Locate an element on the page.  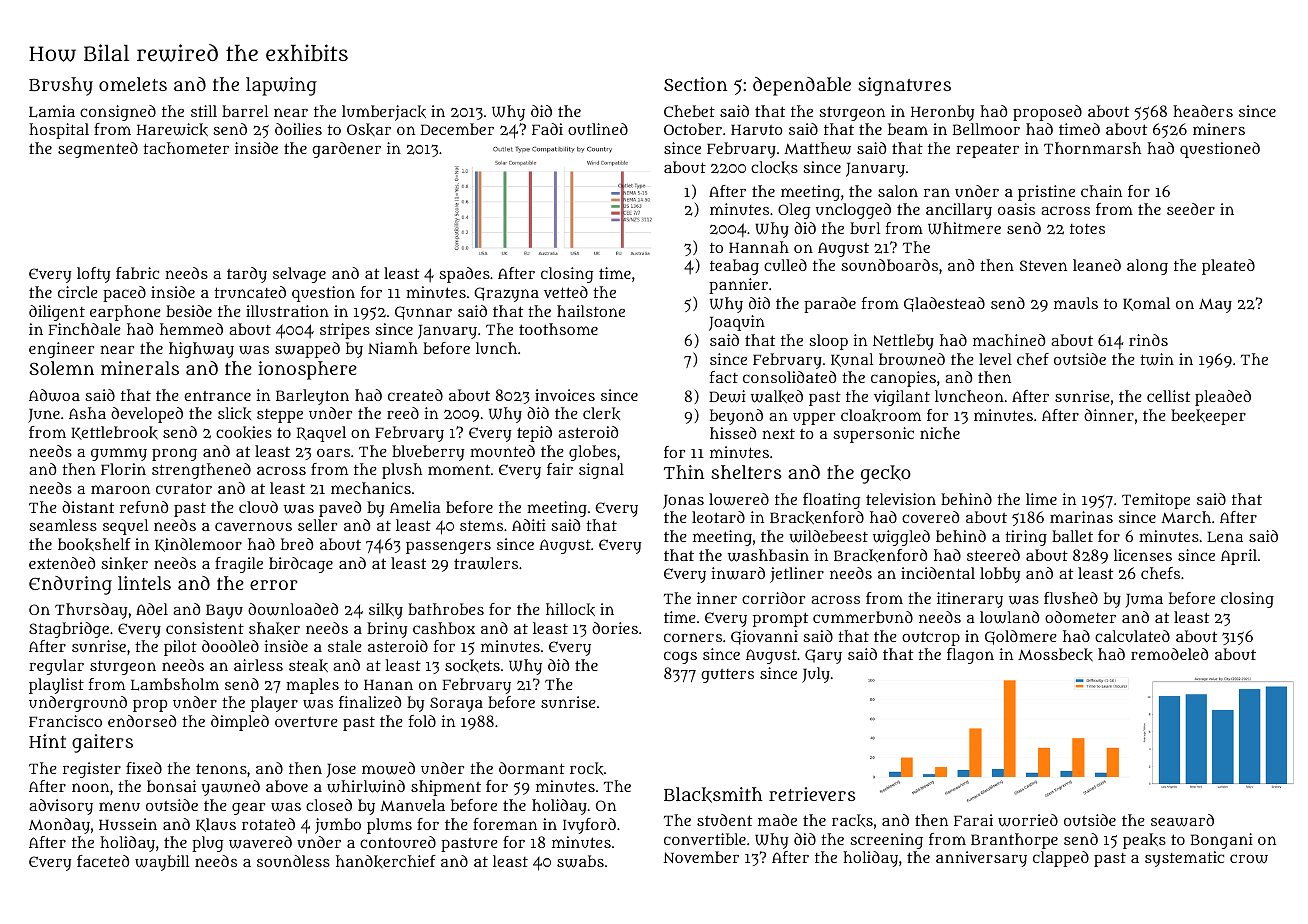
remodeled is located at coordinates (1169, 654).
